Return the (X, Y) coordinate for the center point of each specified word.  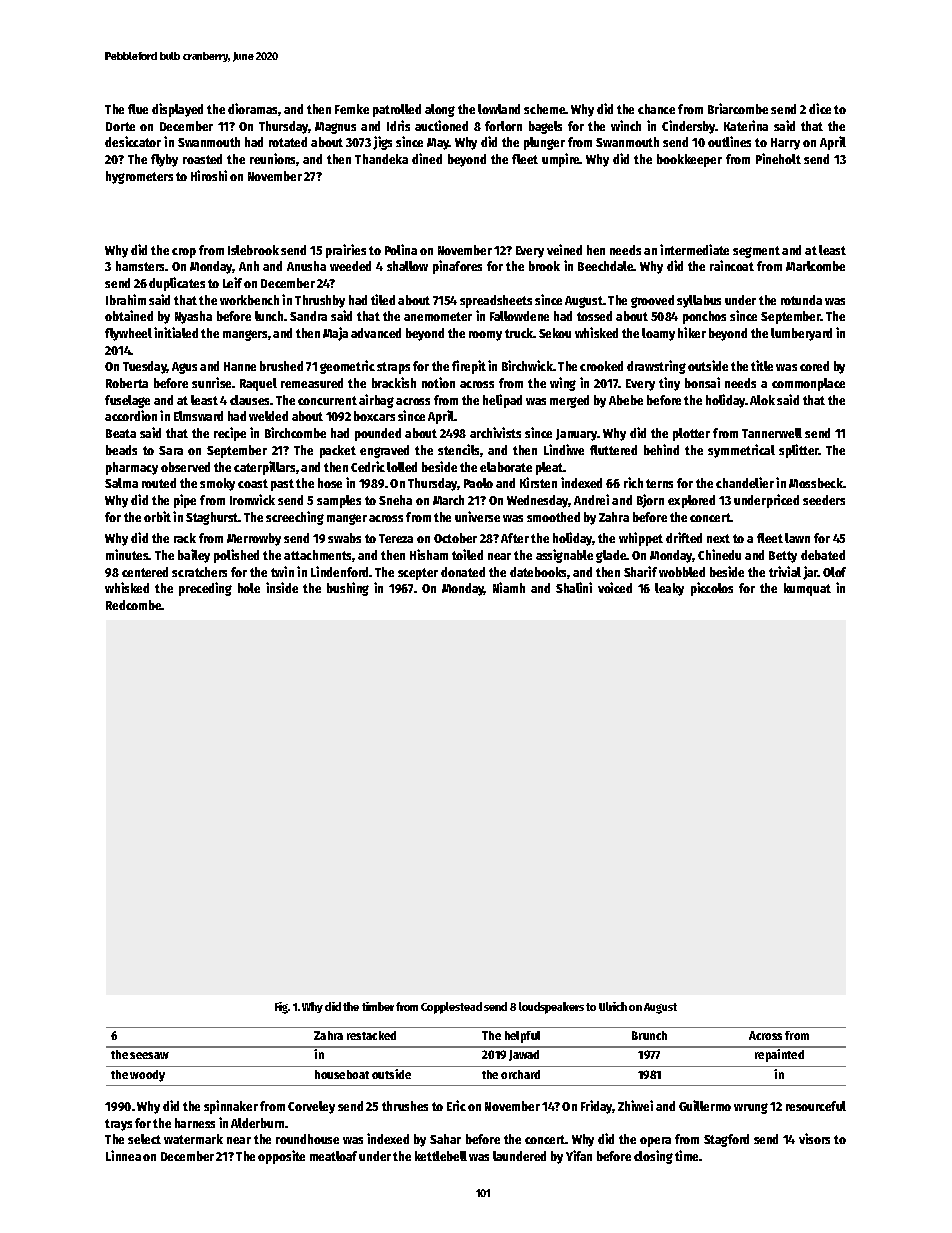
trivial (785, 571)
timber (378, 1006)
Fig (281, 1008)
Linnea (123, 1155)
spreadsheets (496, 301)
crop (184, 253)
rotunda (801, 300)
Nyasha (193, 317)
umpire (561, 160)
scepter (418, 574)
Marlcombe (815, 266)
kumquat (807, 589)
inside (282, 587)
